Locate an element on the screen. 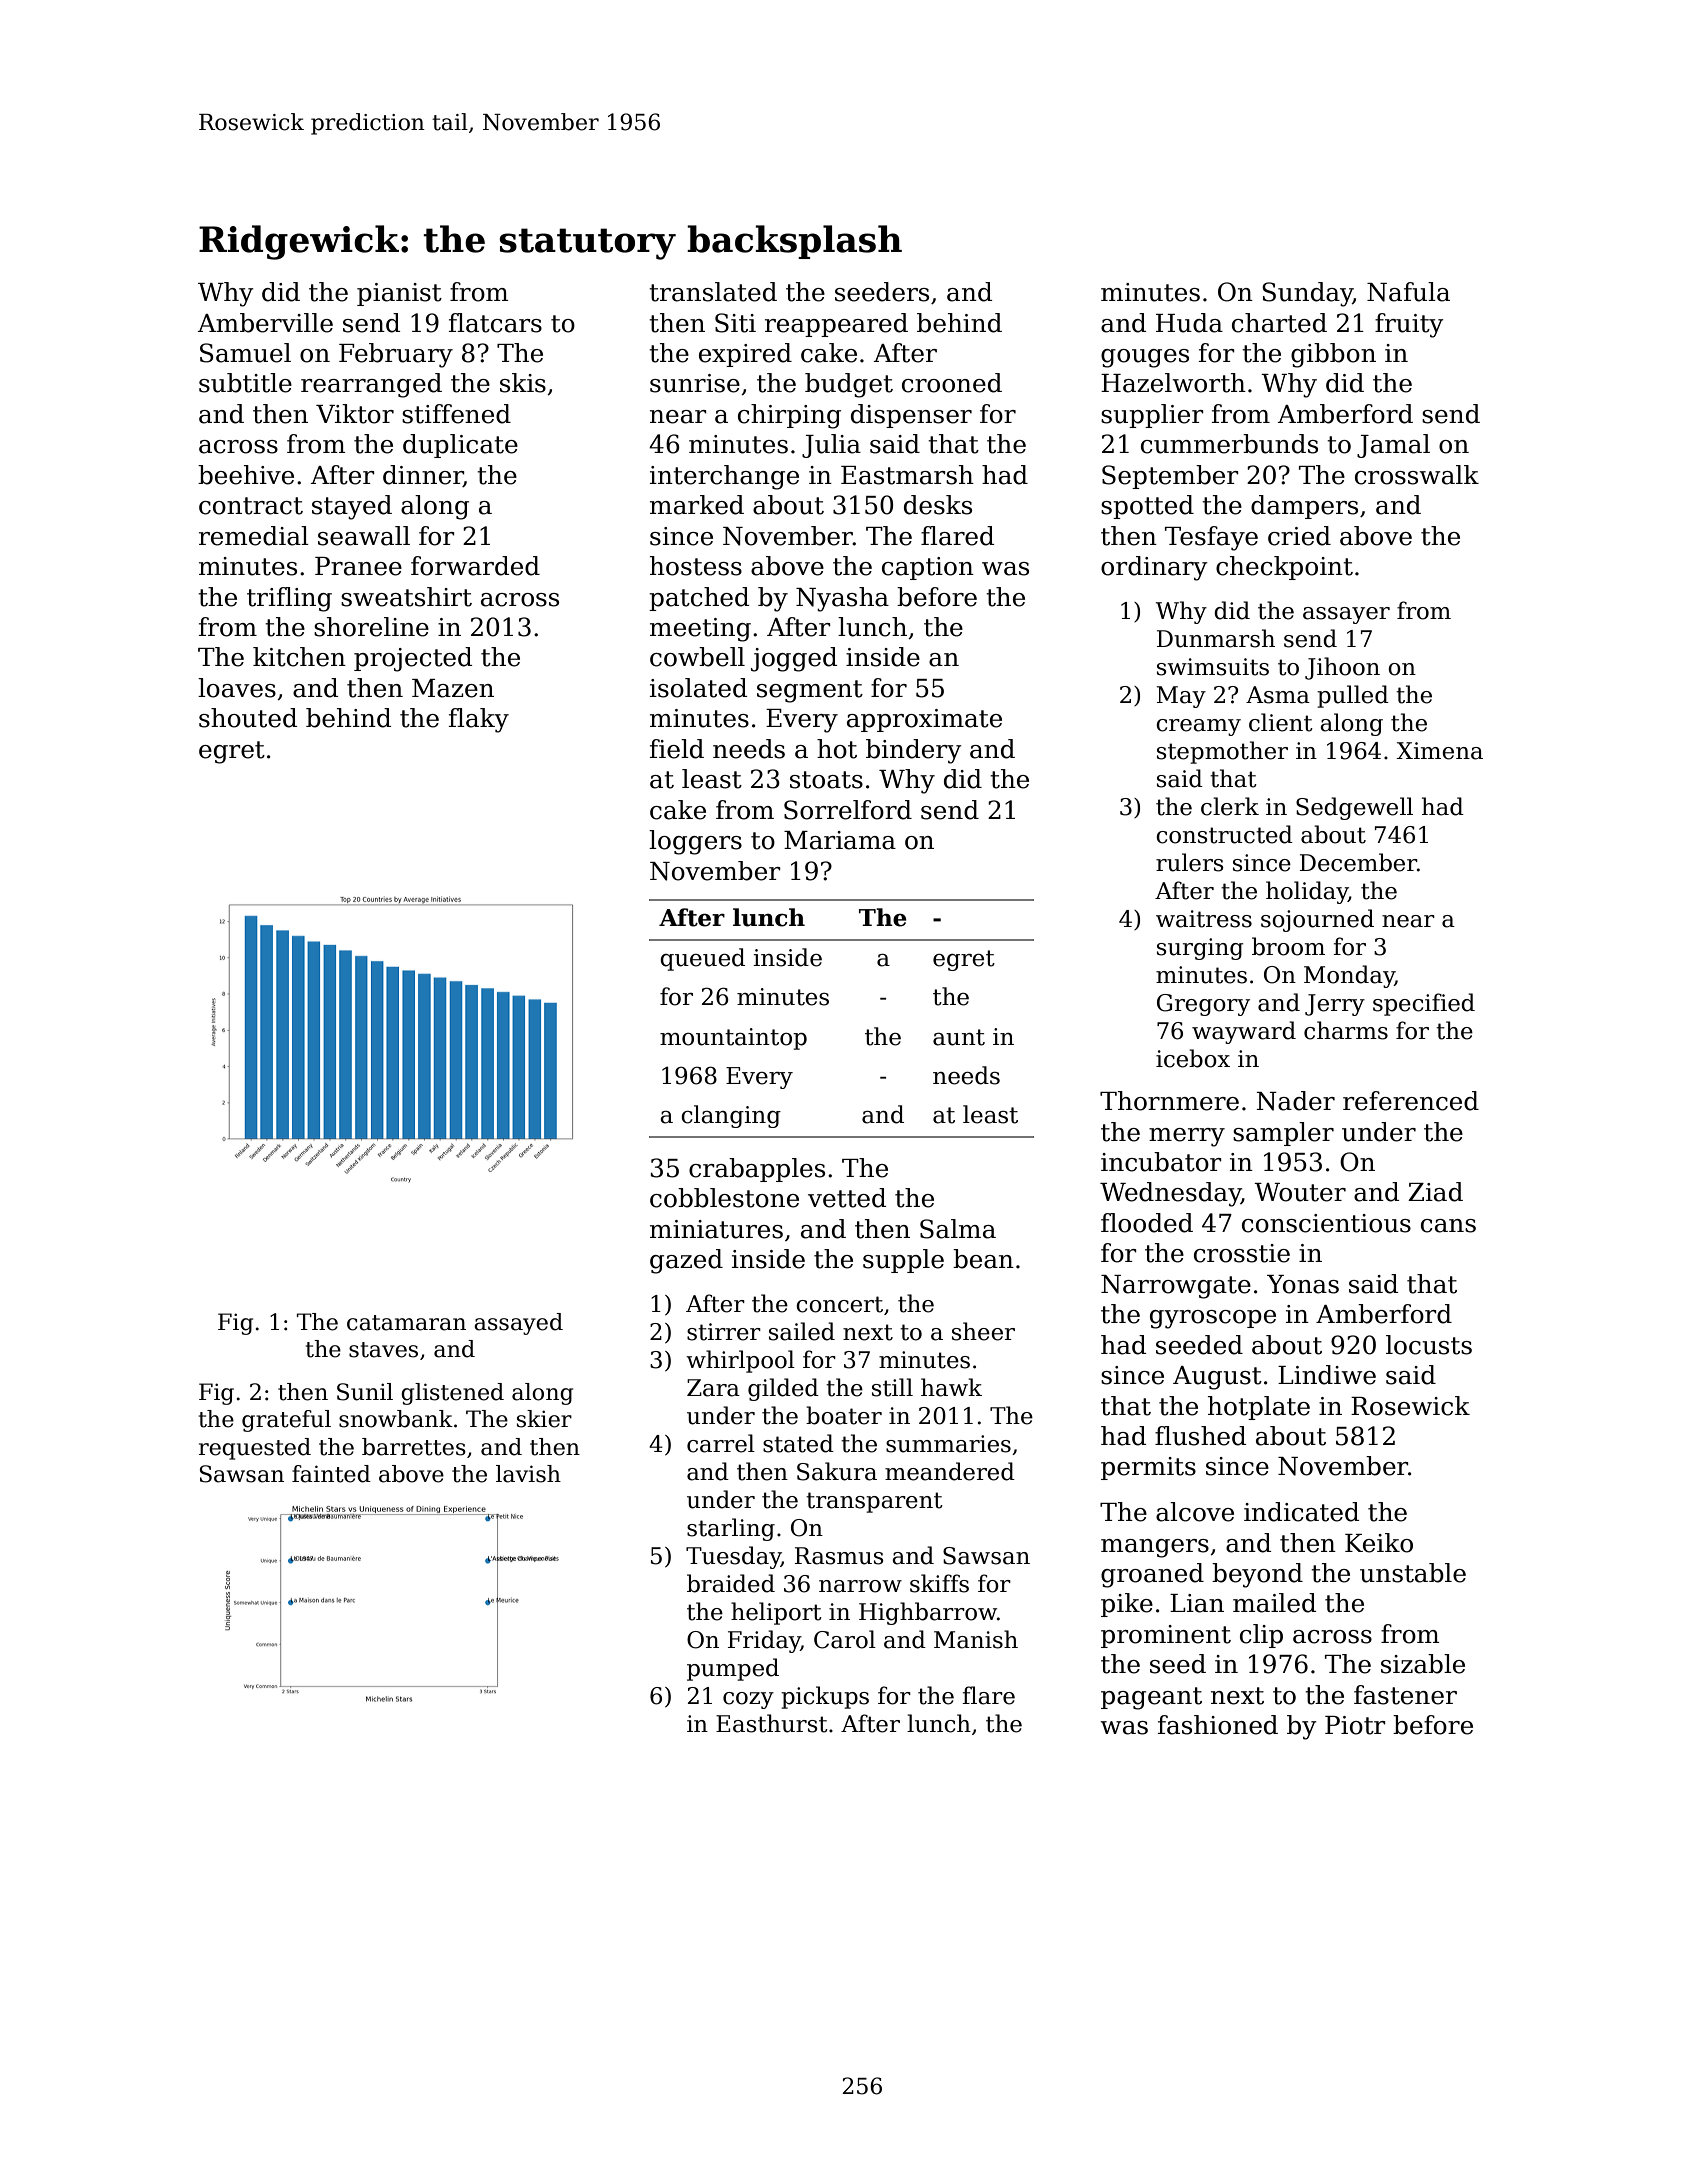 This screenshot has width=1683, height=2178. incubator is located at coordinates (1161, 1162).
